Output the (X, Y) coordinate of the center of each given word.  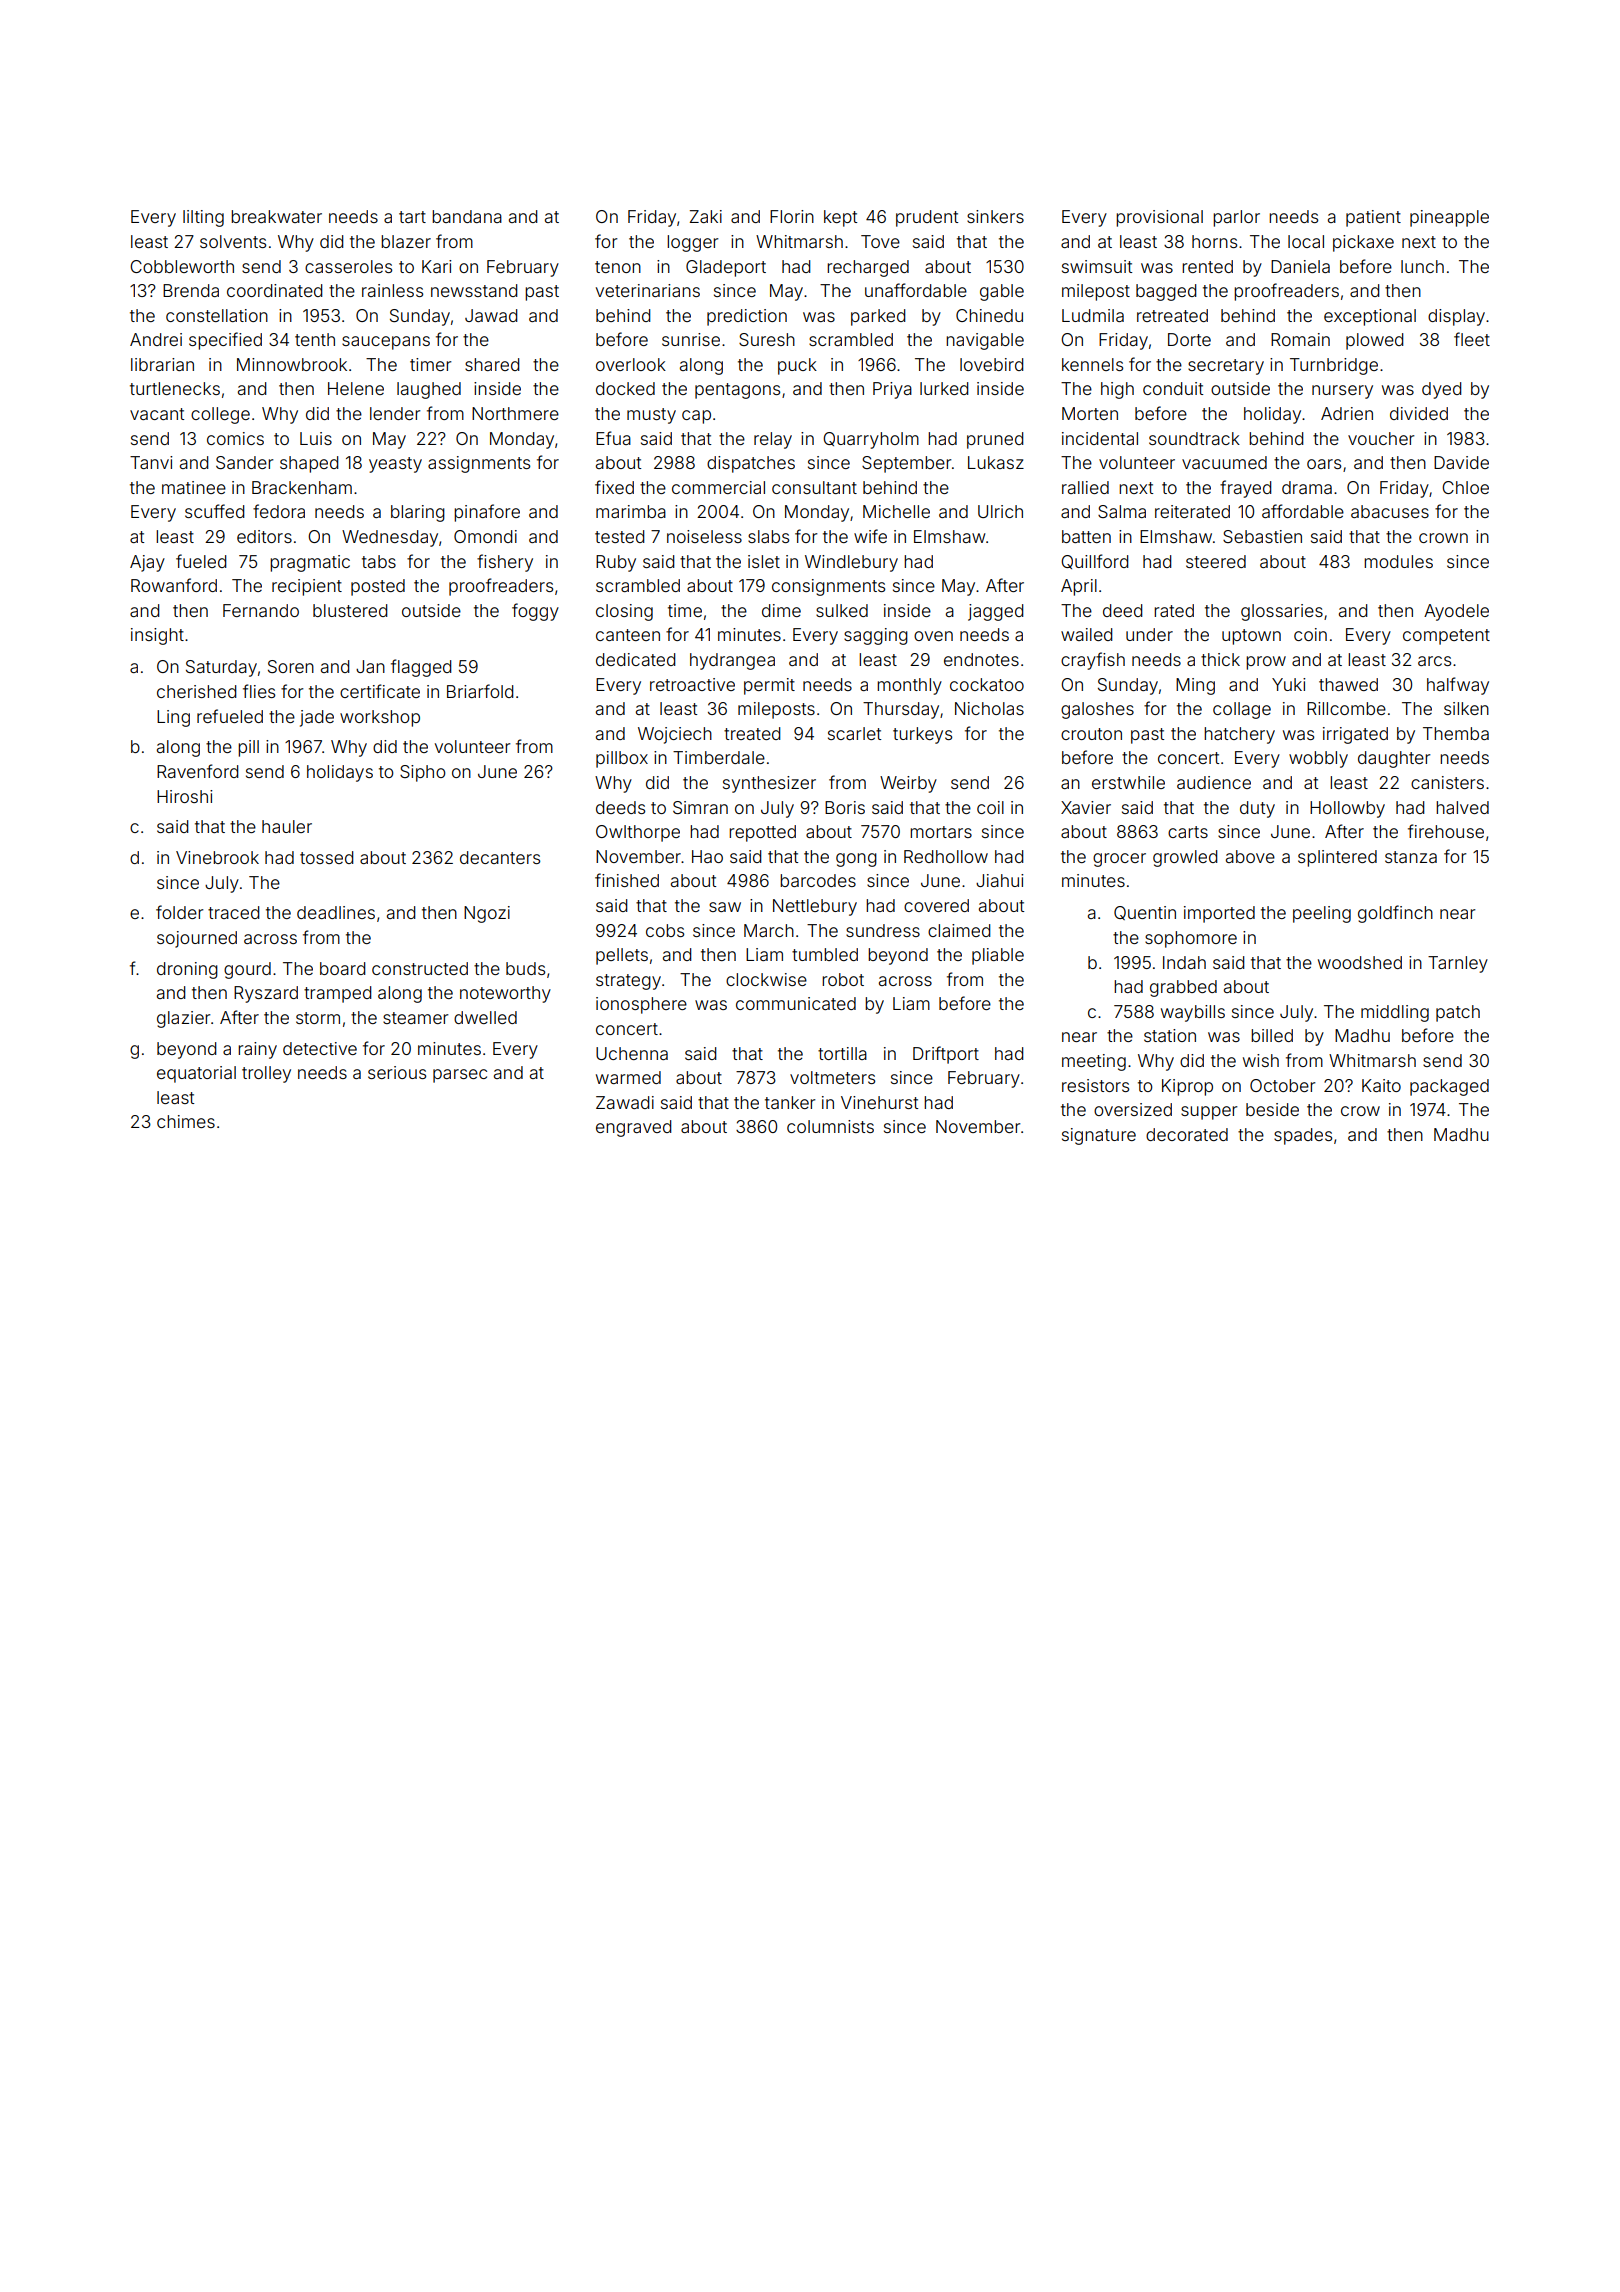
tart (412, 217)
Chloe (1465, 487)
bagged (1166, 292)
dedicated (635, 659)
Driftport (946, 1055)
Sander (245, 462)
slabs (768, 536)
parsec (460, 1076)
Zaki (706, 216)
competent (1446, 637)
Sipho (423, 773)
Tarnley (1458, 964)
